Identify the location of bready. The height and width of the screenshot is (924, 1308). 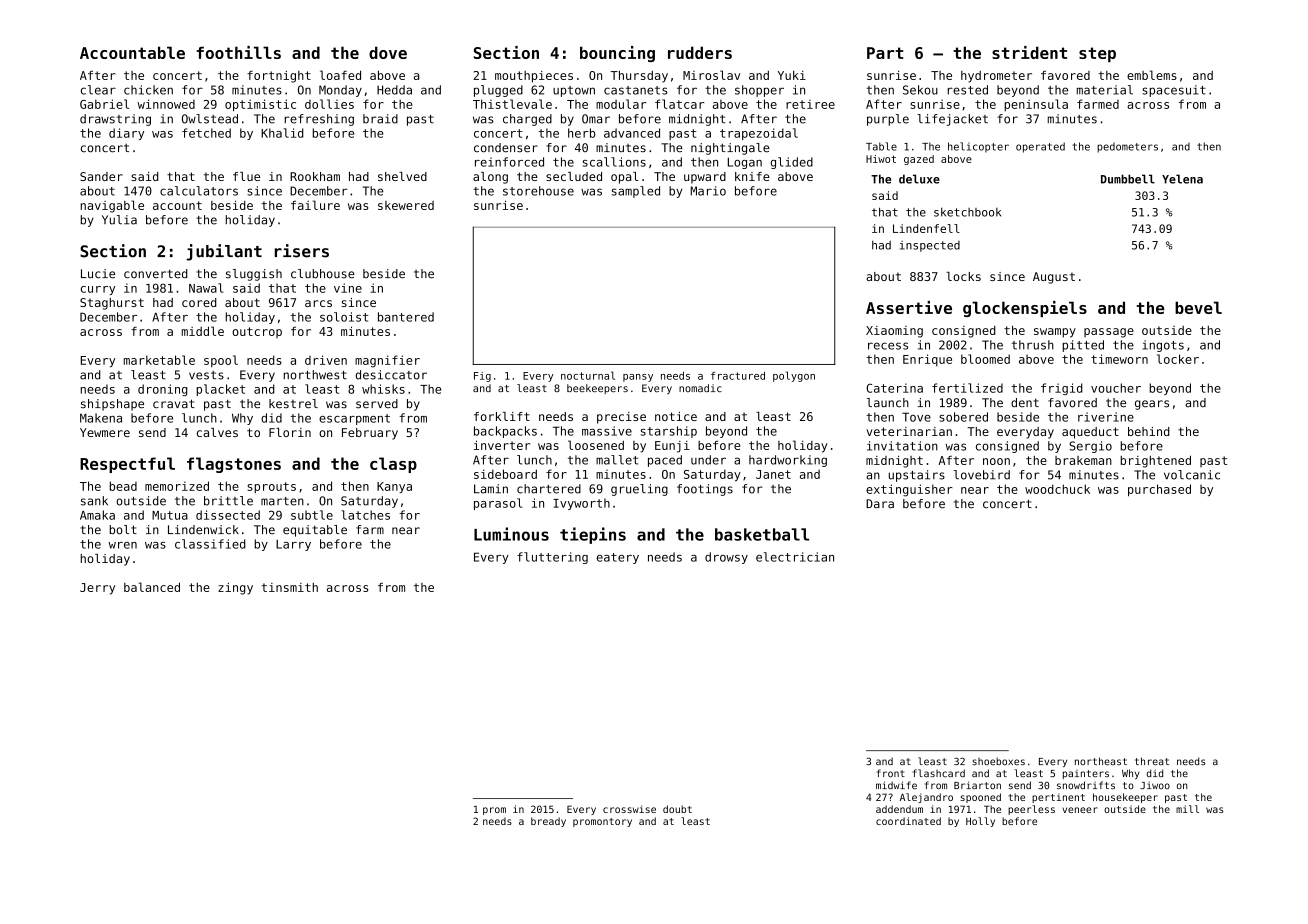
(548, 822).
